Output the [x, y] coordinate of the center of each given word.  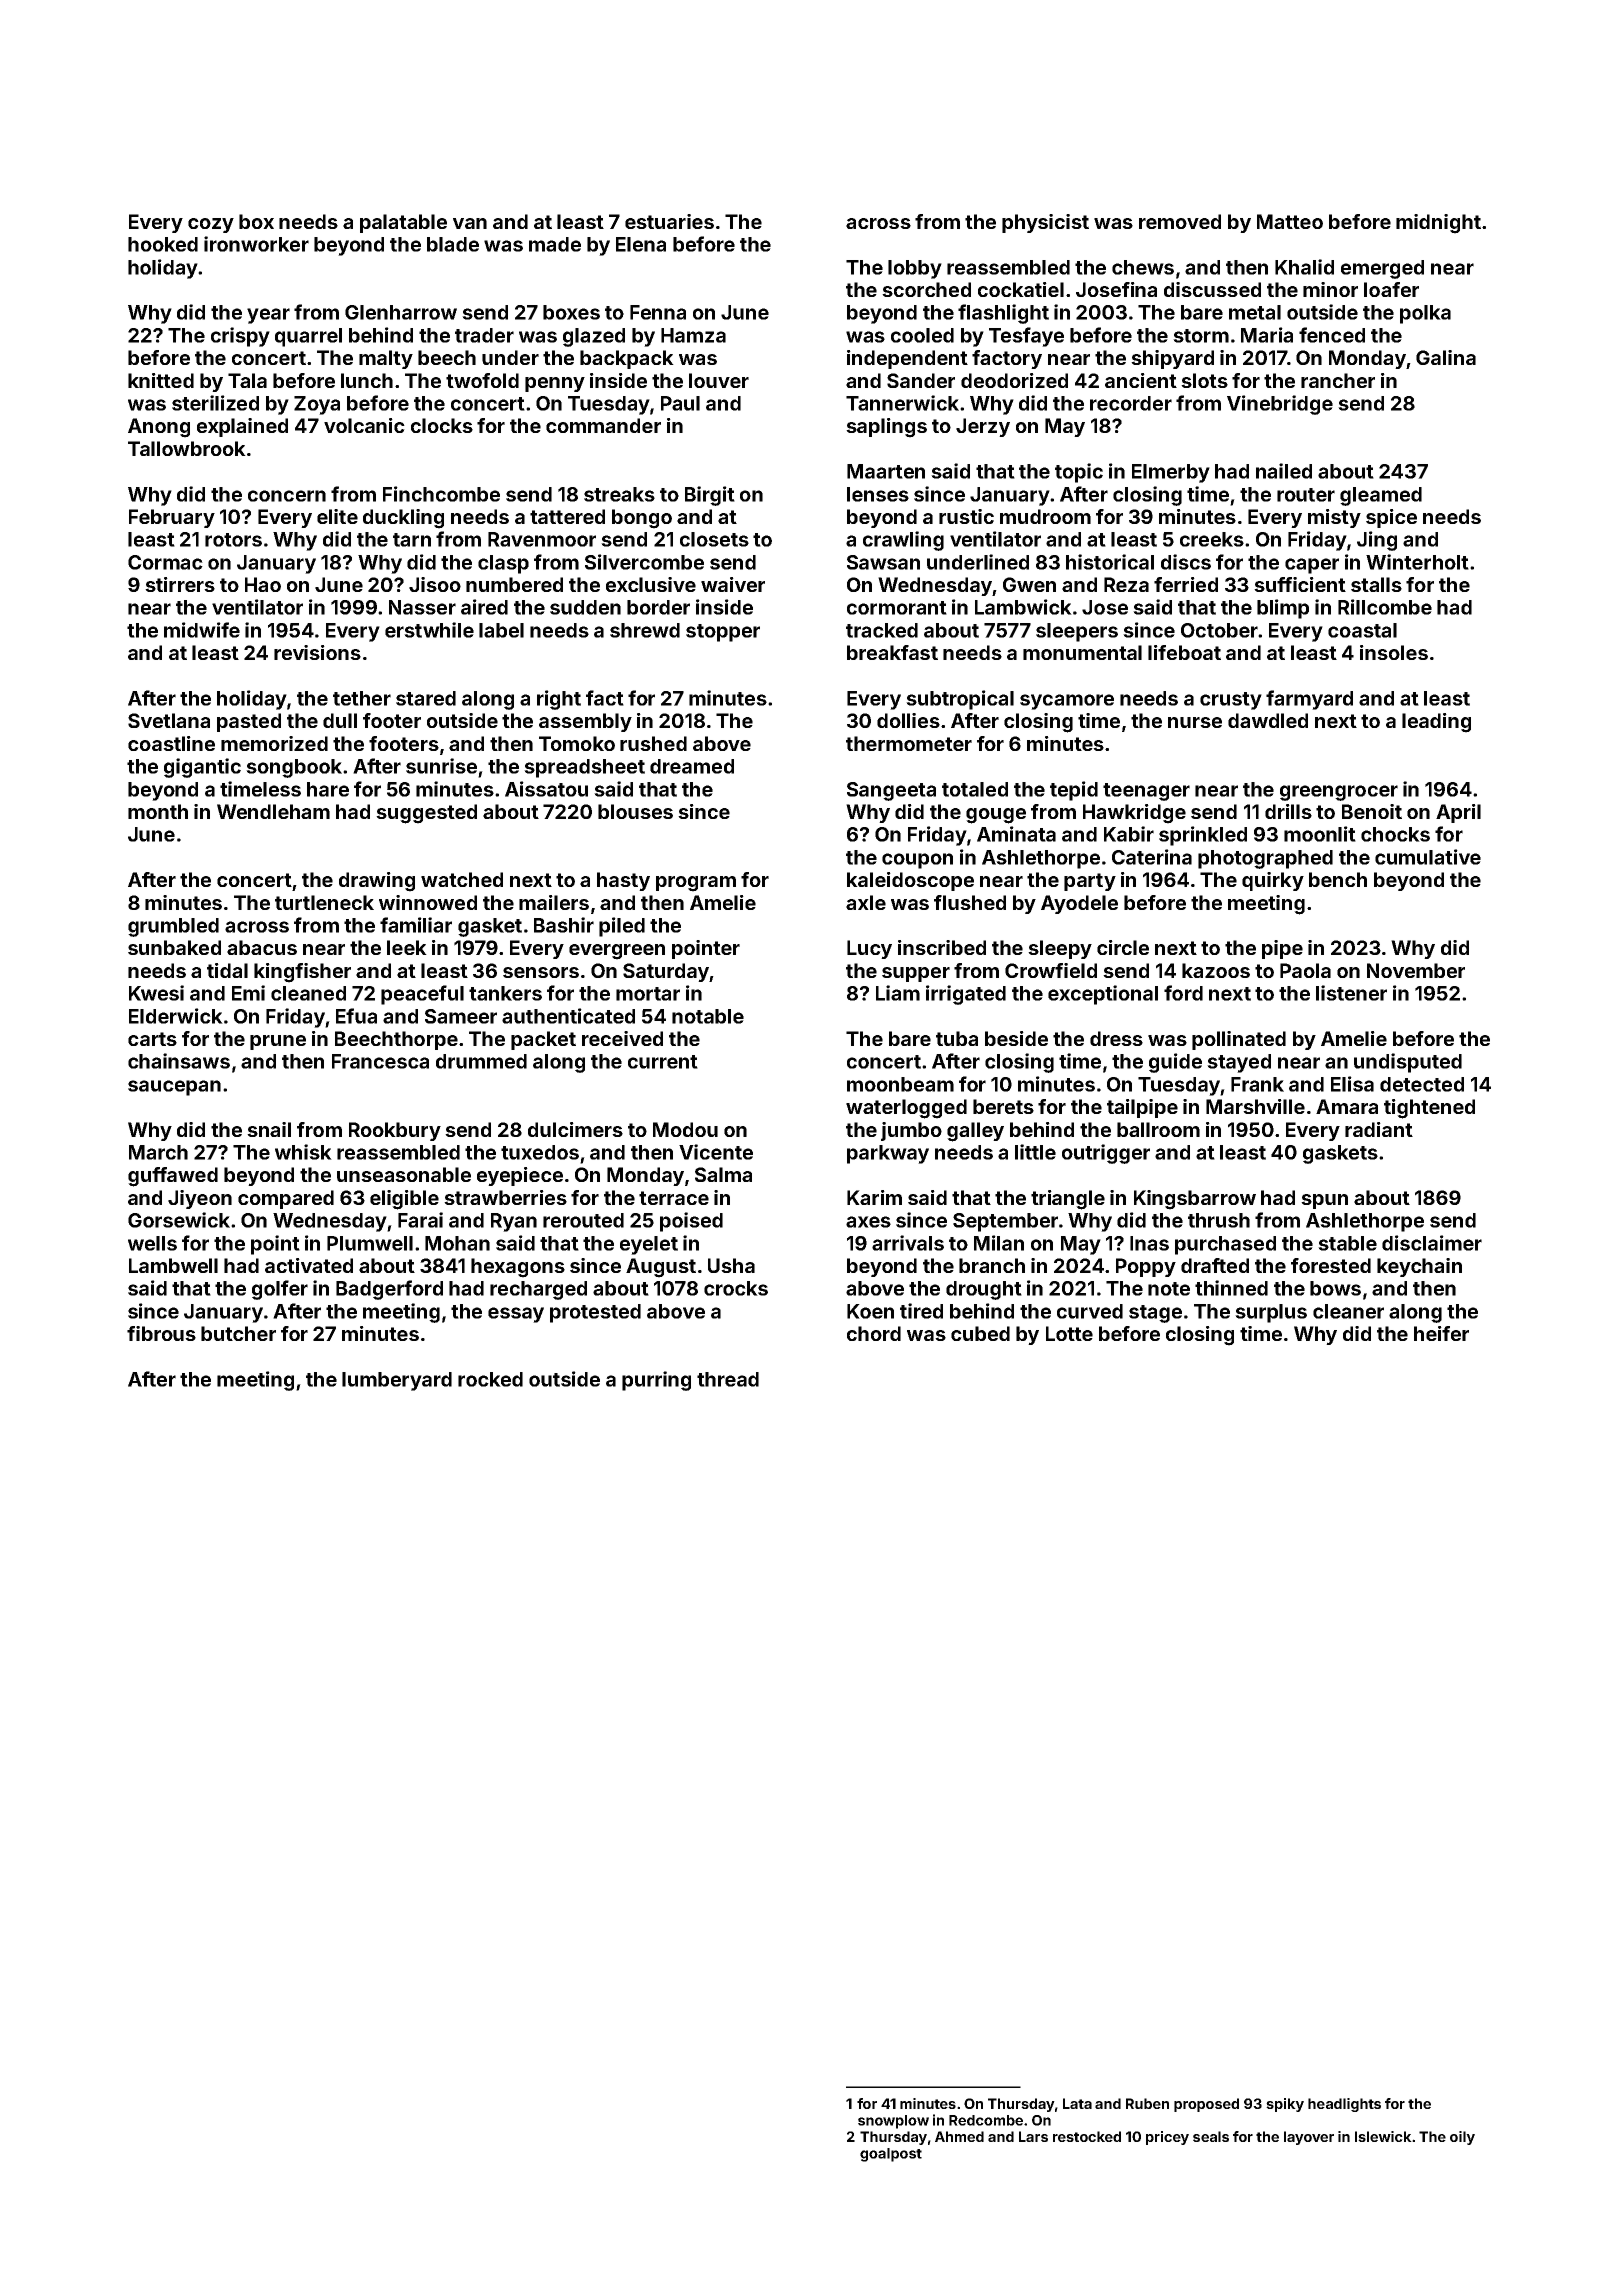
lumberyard [397, 1381]
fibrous [161, 1333]
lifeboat [1184, 652]
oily [1462, 2138]
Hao [263, 584]
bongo [642, 519]
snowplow [893, 2122]
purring [656, 1381]
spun [1324, 1201]
